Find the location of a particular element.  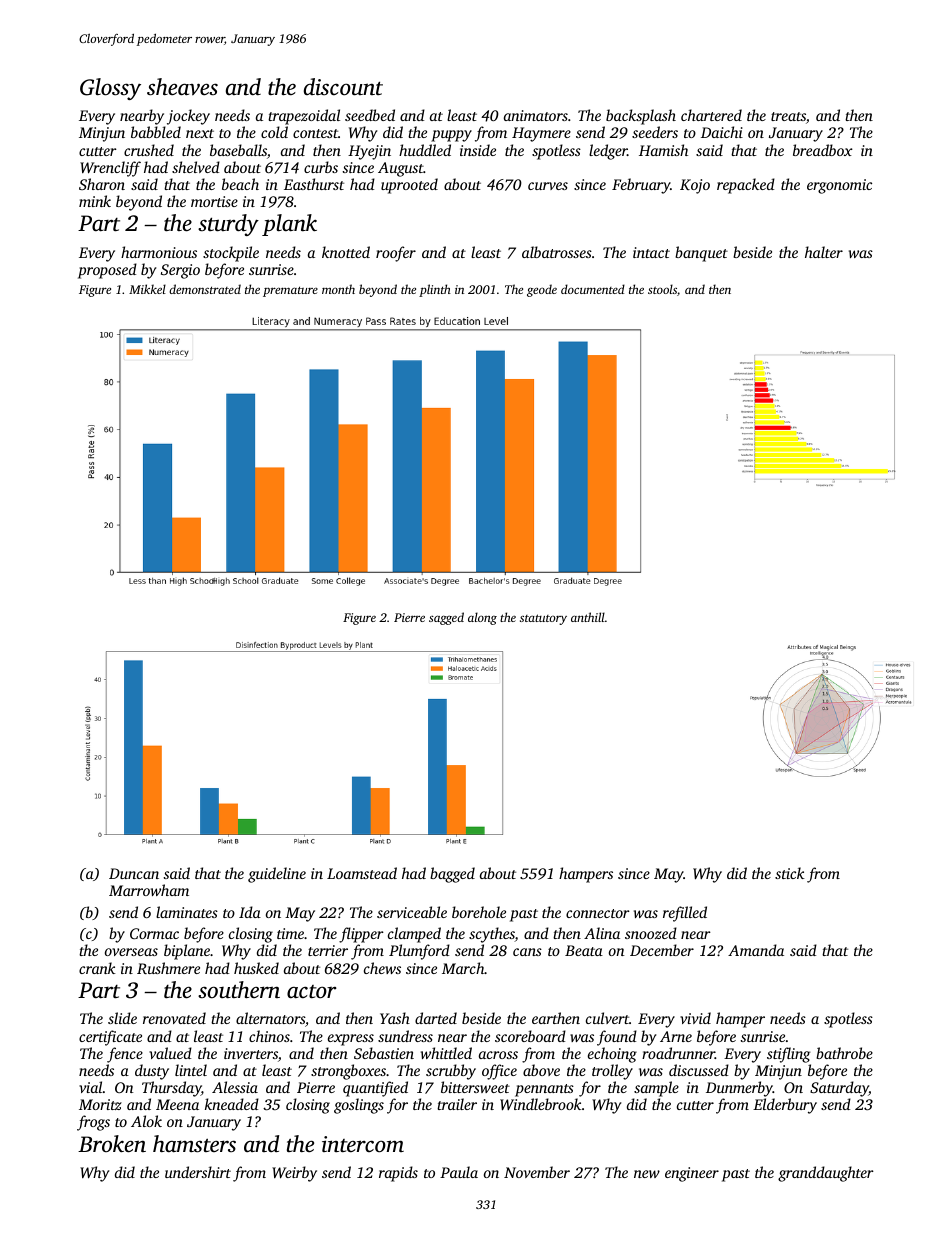

stick is located at coordinates (790, 873).
